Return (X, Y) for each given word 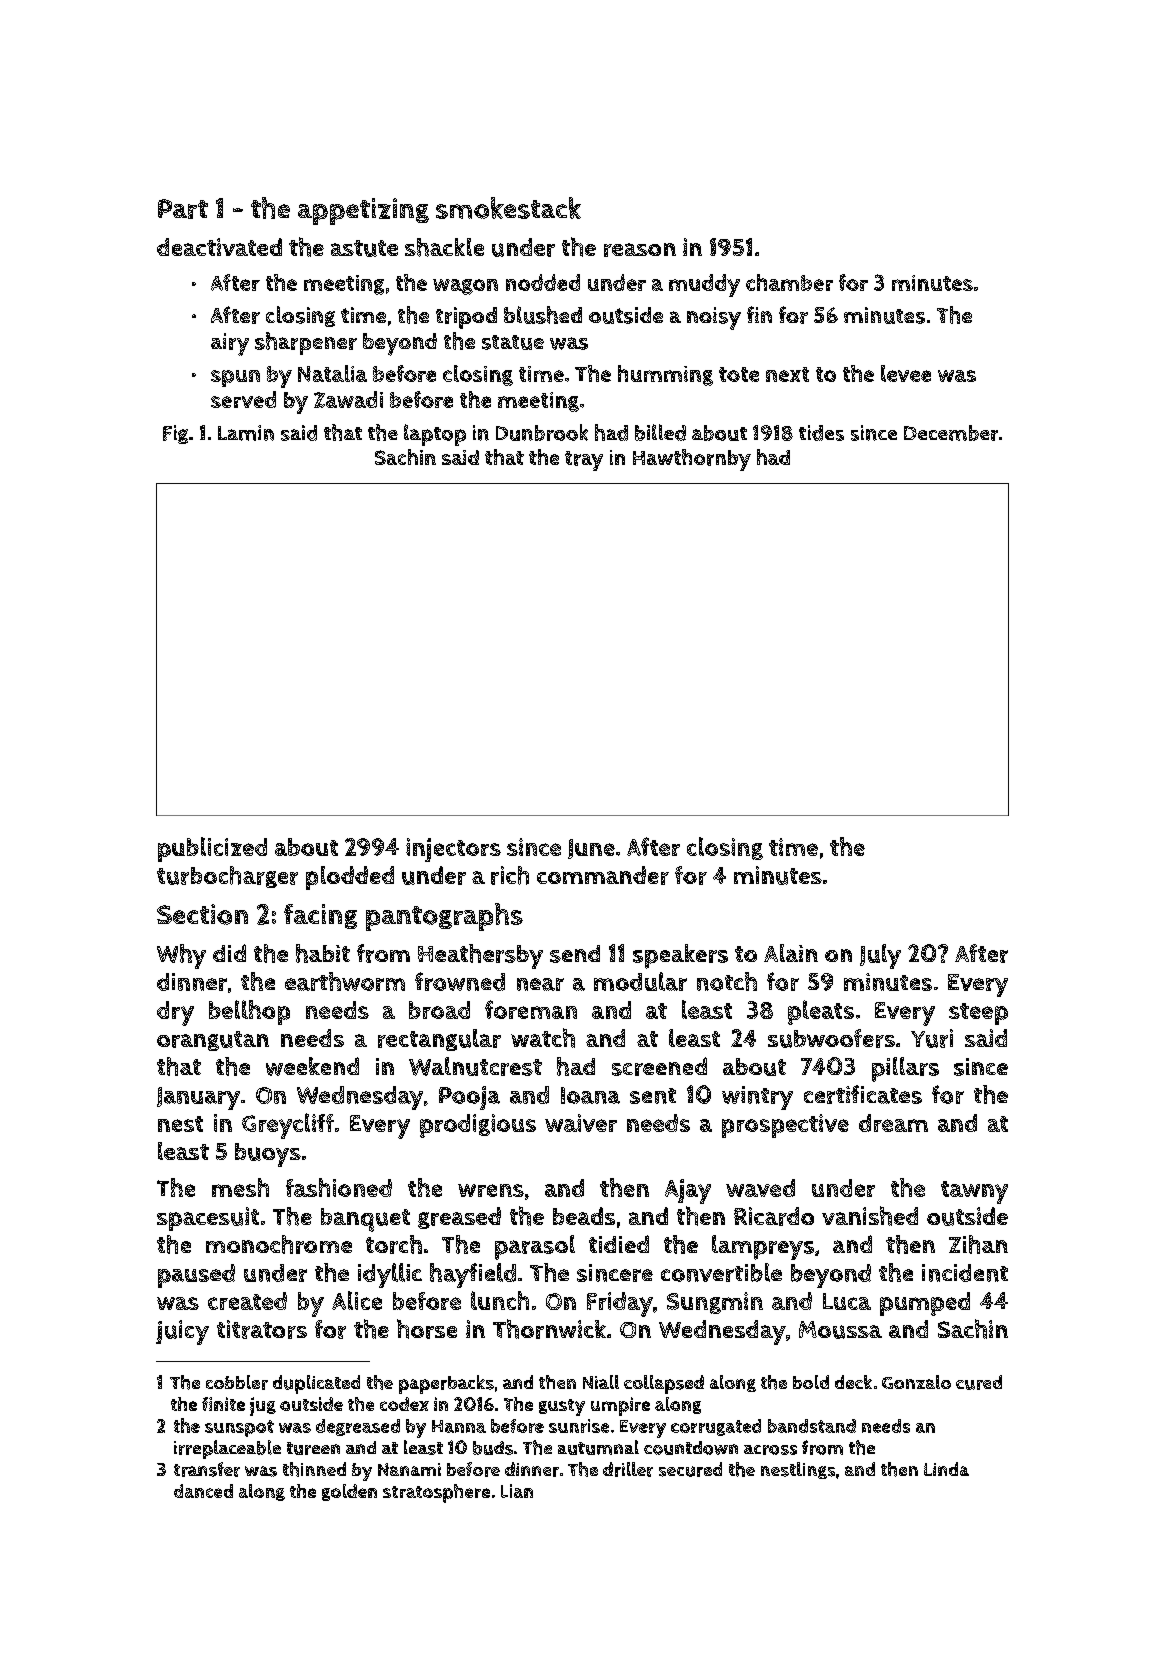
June (591, 849)
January (198, 1098)
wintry (757, 1098)
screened (659, 1066)
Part (183, 209)
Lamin (246, 433)
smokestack (508, 208)
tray (584, 461)
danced (203, 1491)
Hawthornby (692, 460)
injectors (453, 850)
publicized (212, 849)
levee (906, 373)
